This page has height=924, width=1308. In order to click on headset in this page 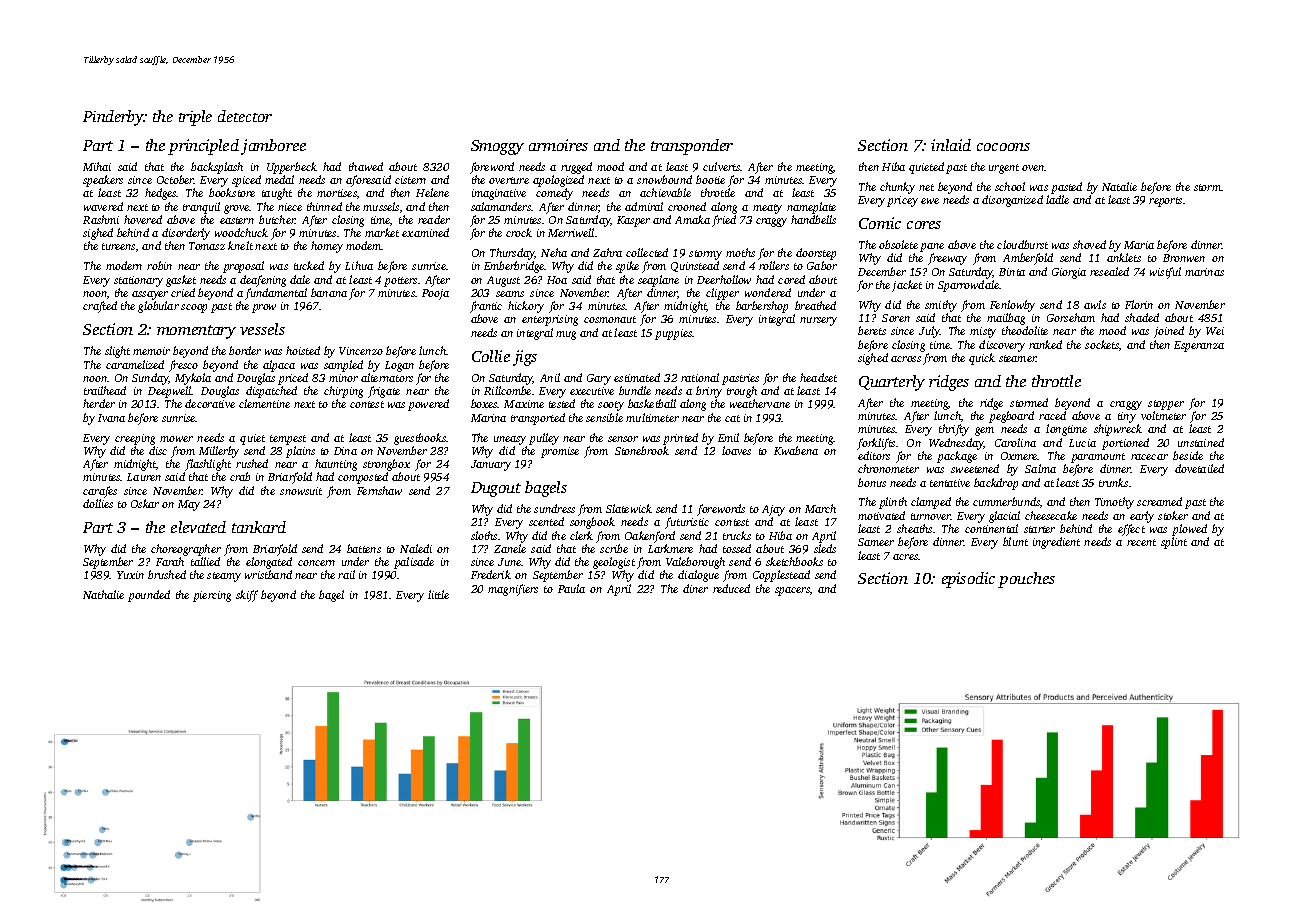, I will do `click(818, 377)`.
